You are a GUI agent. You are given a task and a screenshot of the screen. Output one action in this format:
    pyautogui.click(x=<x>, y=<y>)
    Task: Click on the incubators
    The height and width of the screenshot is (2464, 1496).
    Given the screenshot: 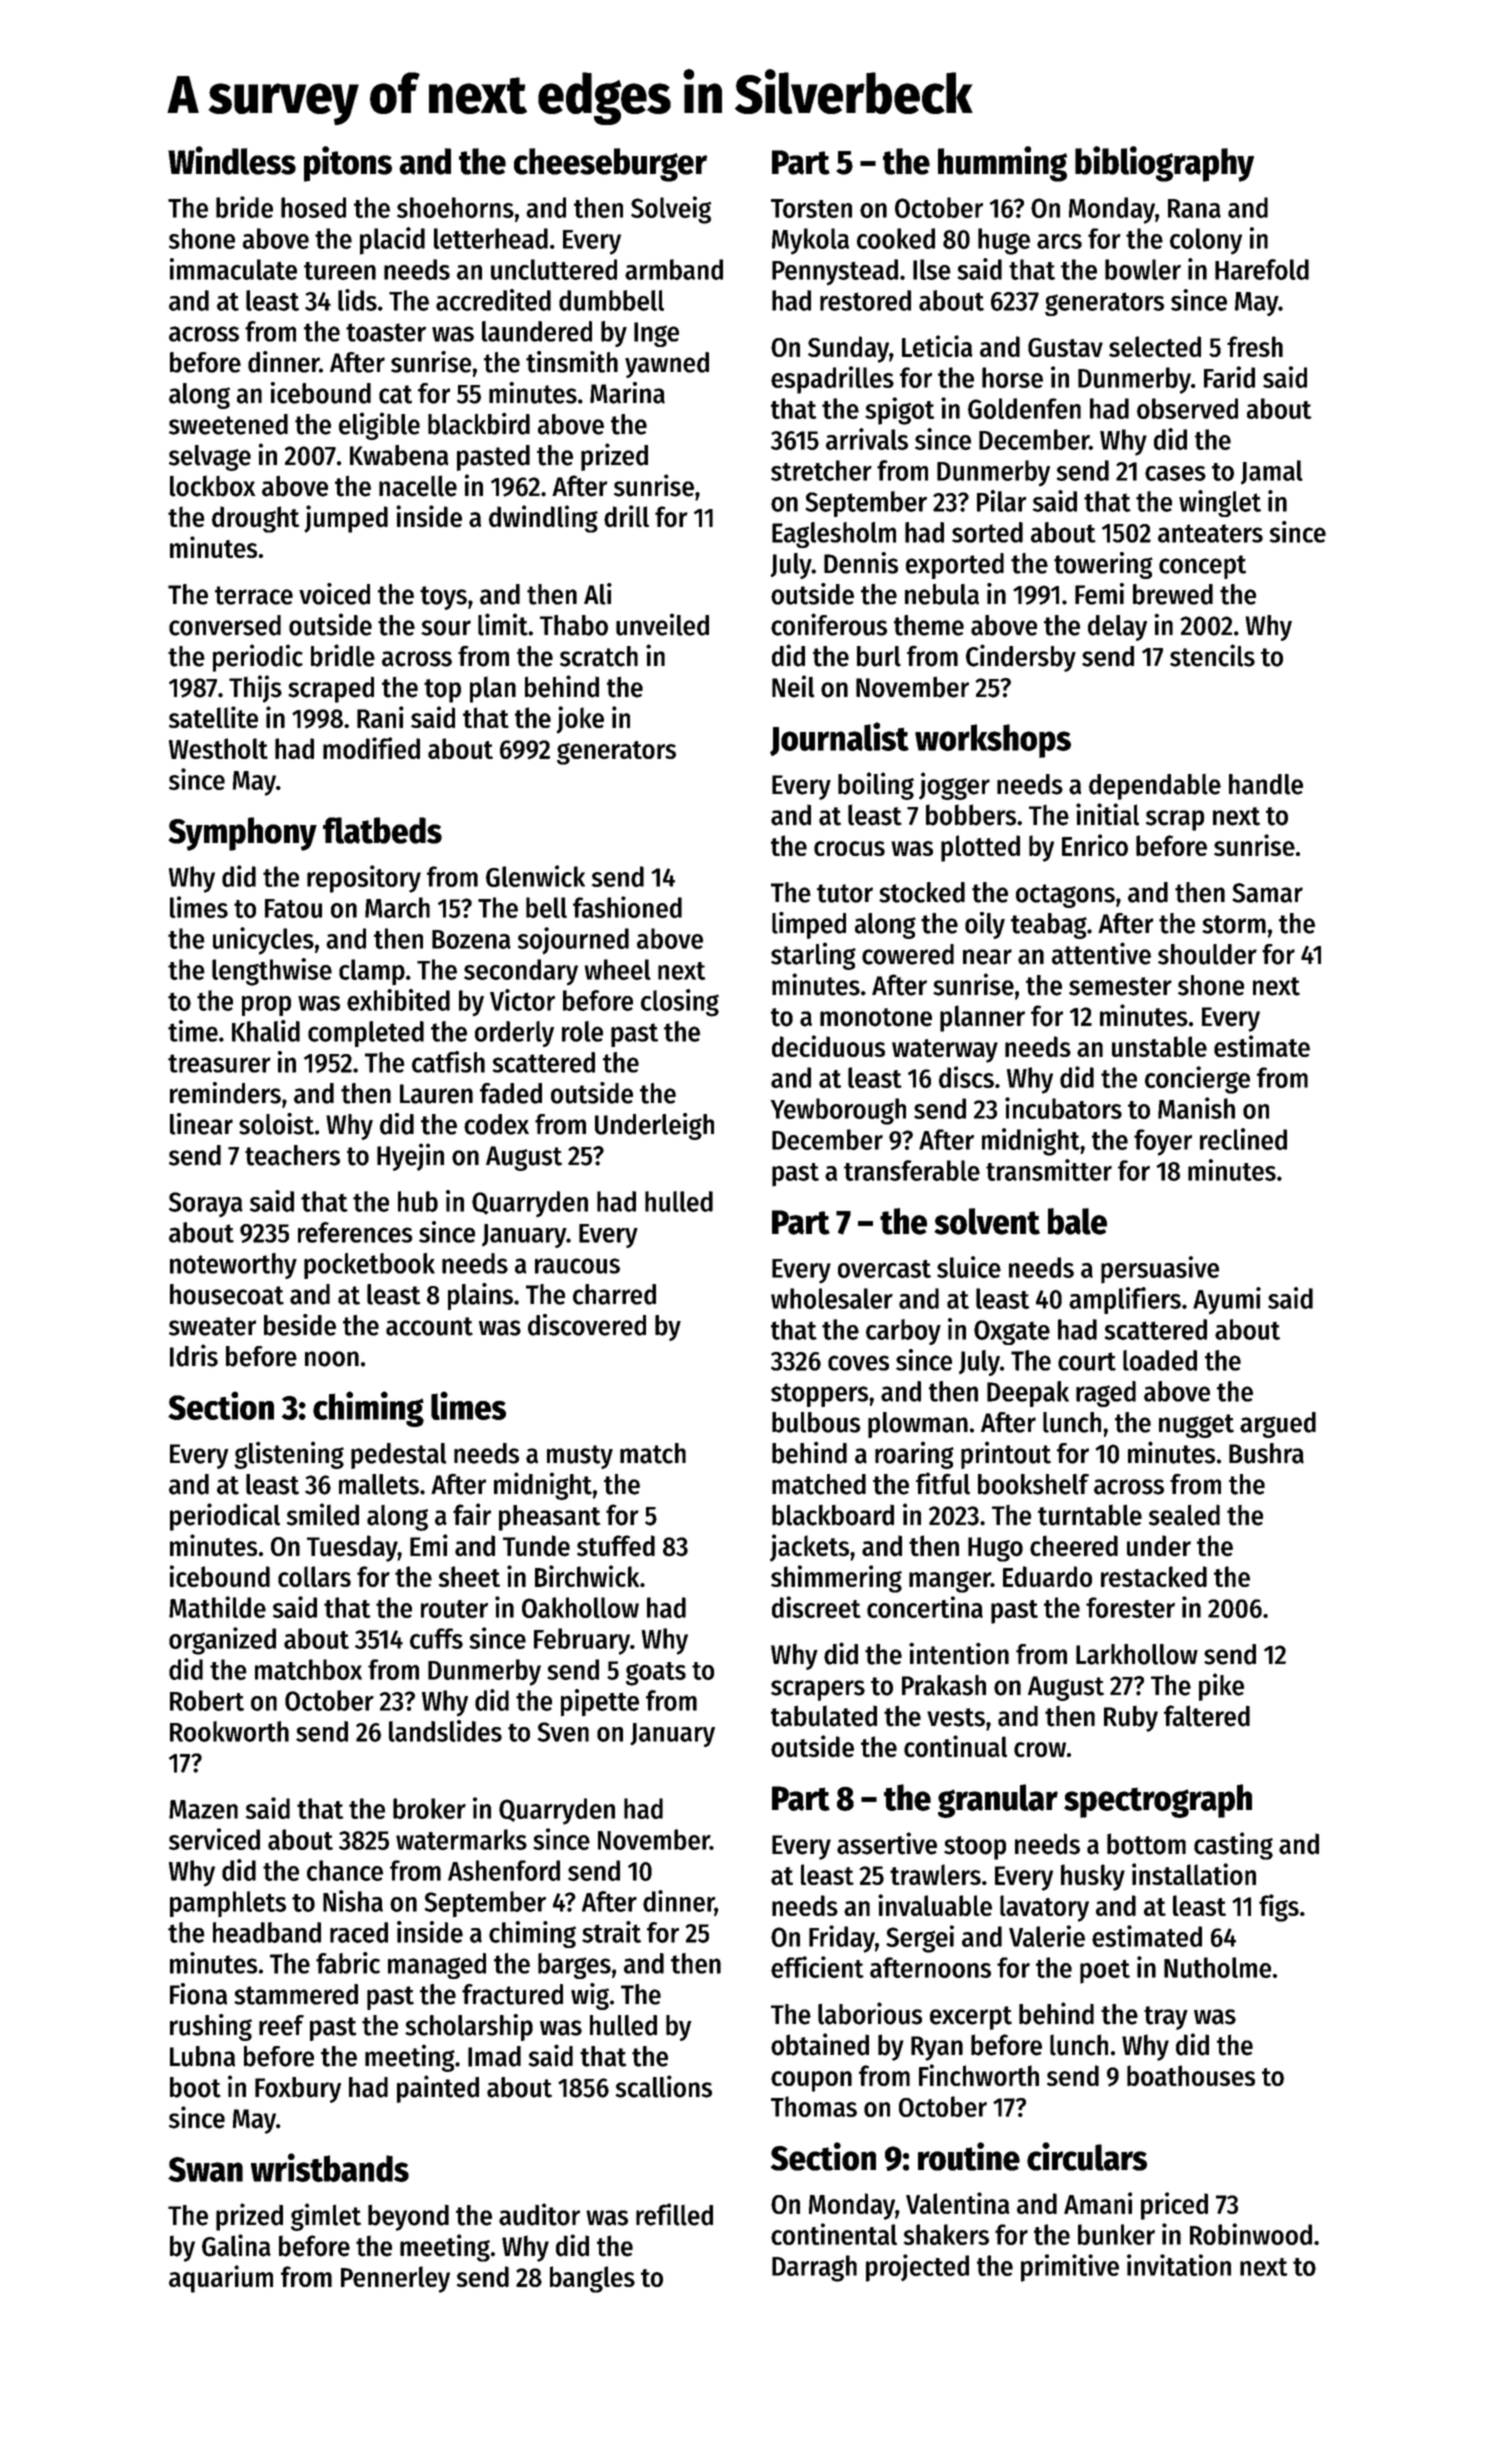 What is the action you would take?
    pyautogui.click(x=1063, y=1108)
